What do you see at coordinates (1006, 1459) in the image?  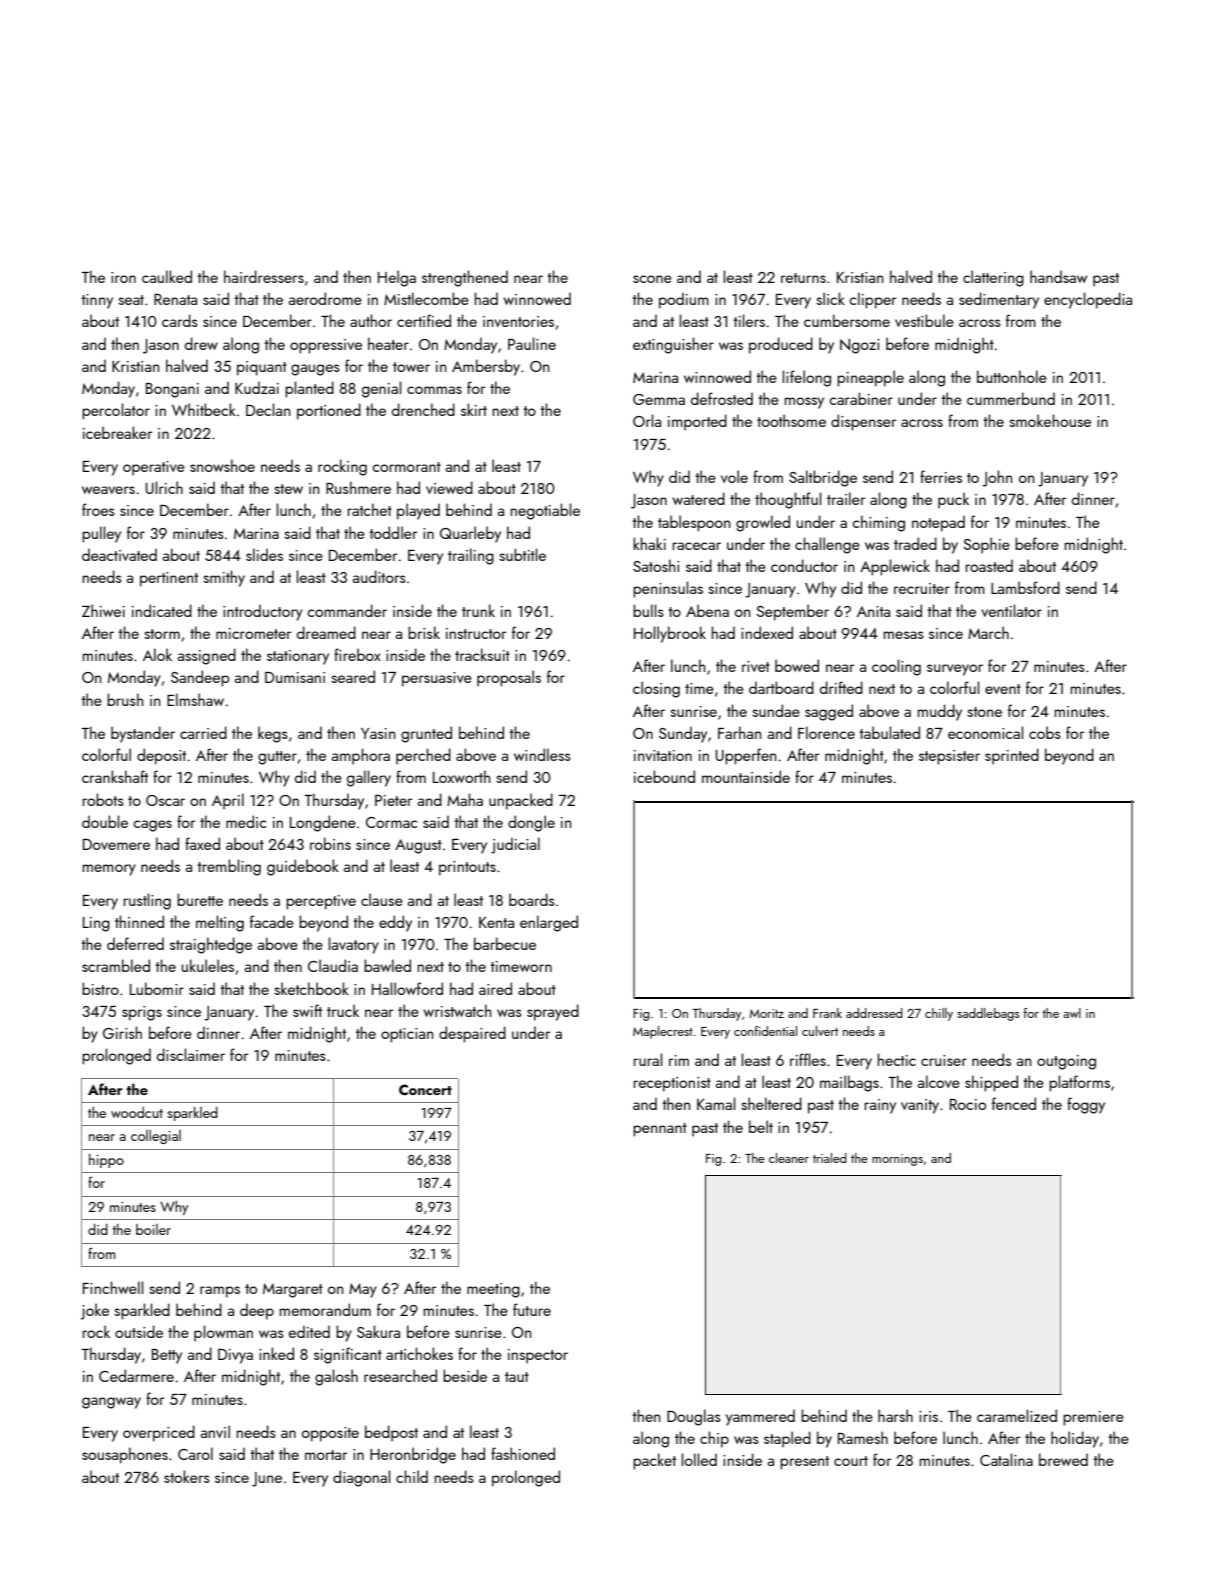 I see `Catalina` at bounding box center [1006, 1459].
